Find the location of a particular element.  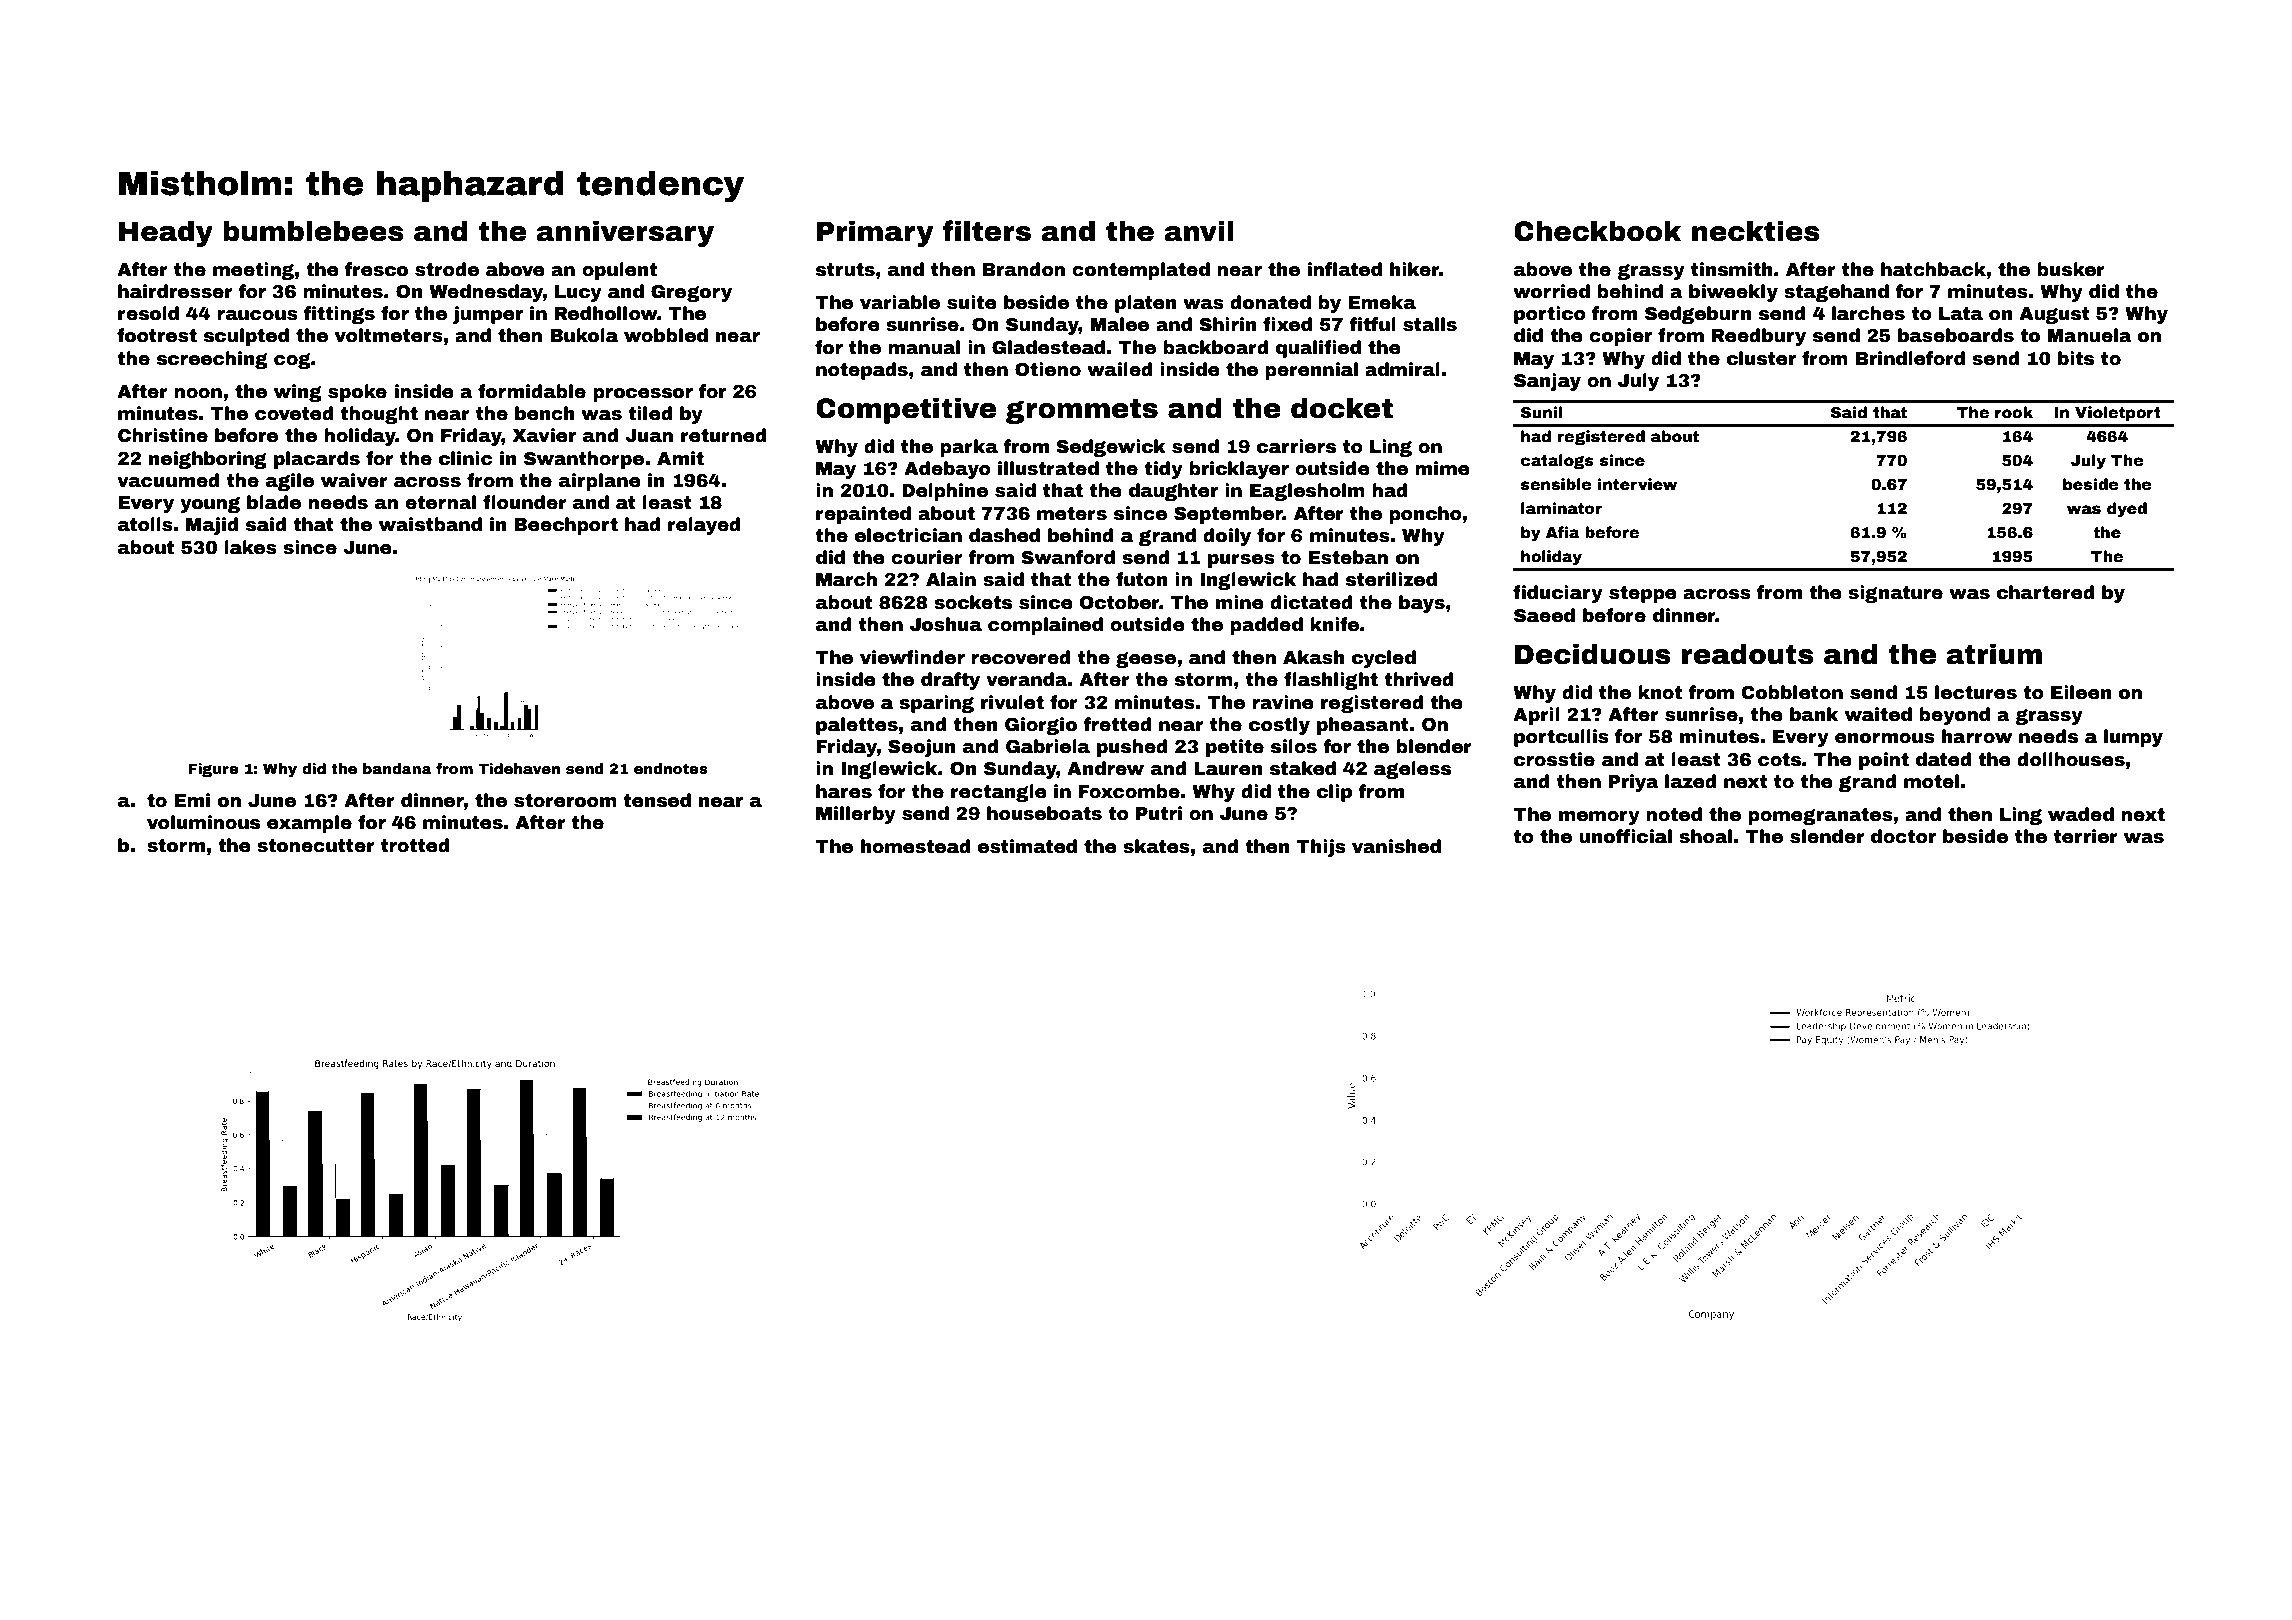

anvil is located at coordinates (1199, 231).
